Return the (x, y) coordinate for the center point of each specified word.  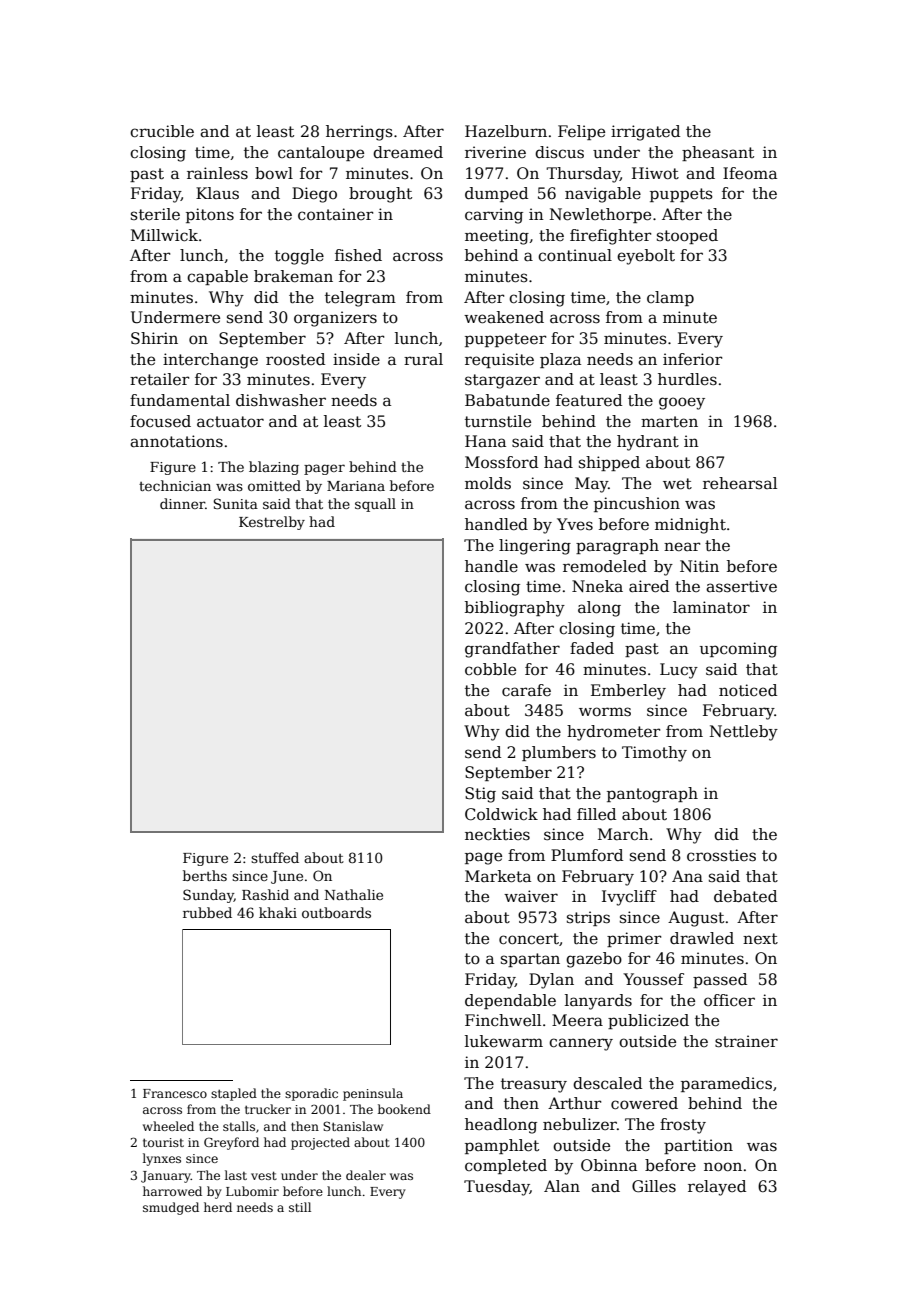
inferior (692, 359)
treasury (534, 1085)
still (300, 1207)
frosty (683, 1126)
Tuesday (497, 1188)
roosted (295, 359)
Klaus (217, 193)
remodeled (605, 566)
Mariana (356, 486)
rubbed (207, 912)
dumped (496, 194)
